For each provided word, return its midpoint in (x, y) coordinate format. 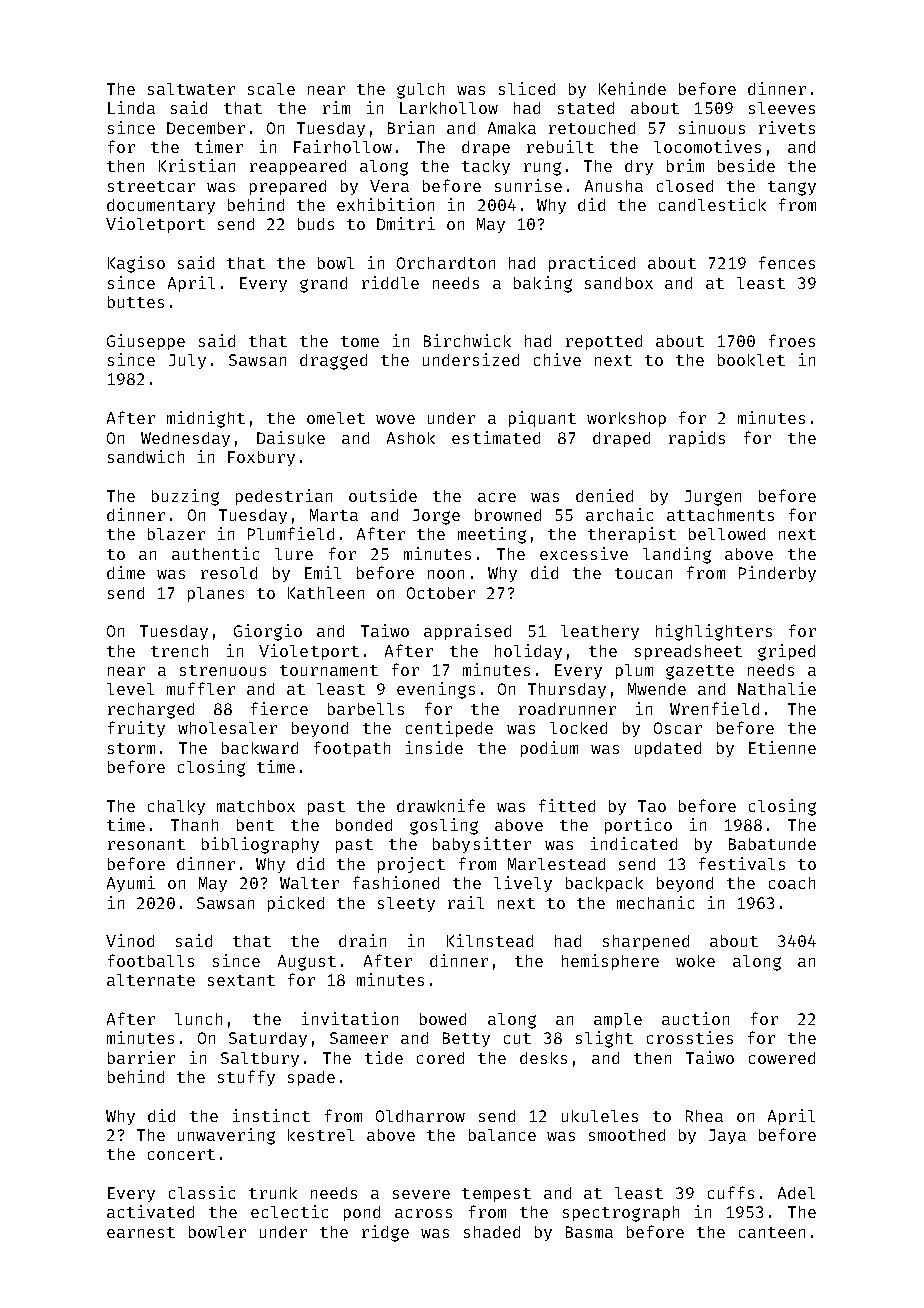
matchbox (256, 806)
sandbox (619, 283)
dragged (333, 362)
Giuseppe (146, 342)
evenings (436, 690)
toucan (643, 573)
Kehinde (632, 88)
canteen (772, 1232)
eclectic (289, 1211)
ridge (385, 1233)
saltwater (191, 89)
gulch (420, 91)
